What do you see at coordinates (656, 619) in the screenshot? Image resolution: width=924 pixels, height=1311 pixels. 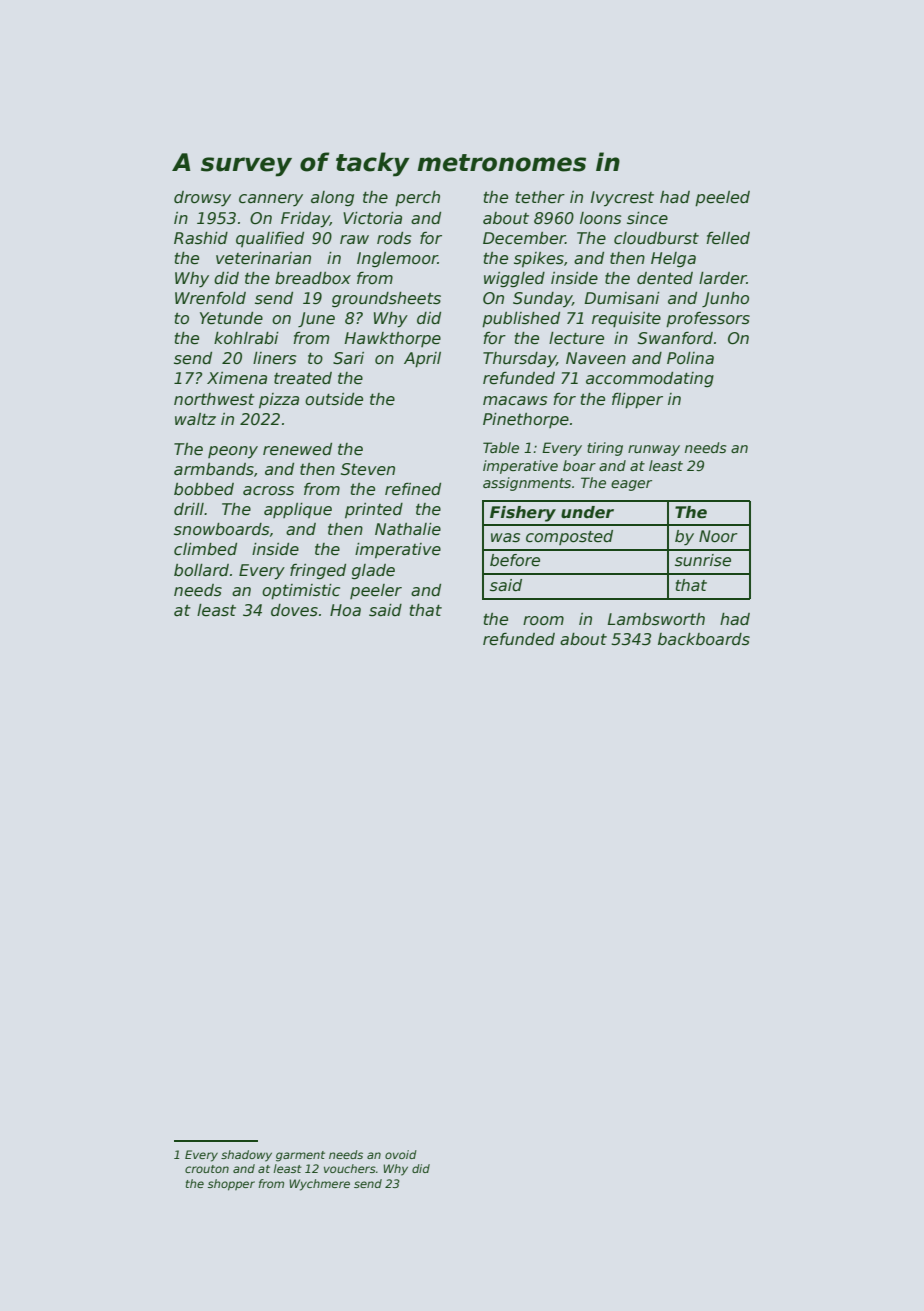 I see `Lambsworth` at bounding box center [656, 619].
